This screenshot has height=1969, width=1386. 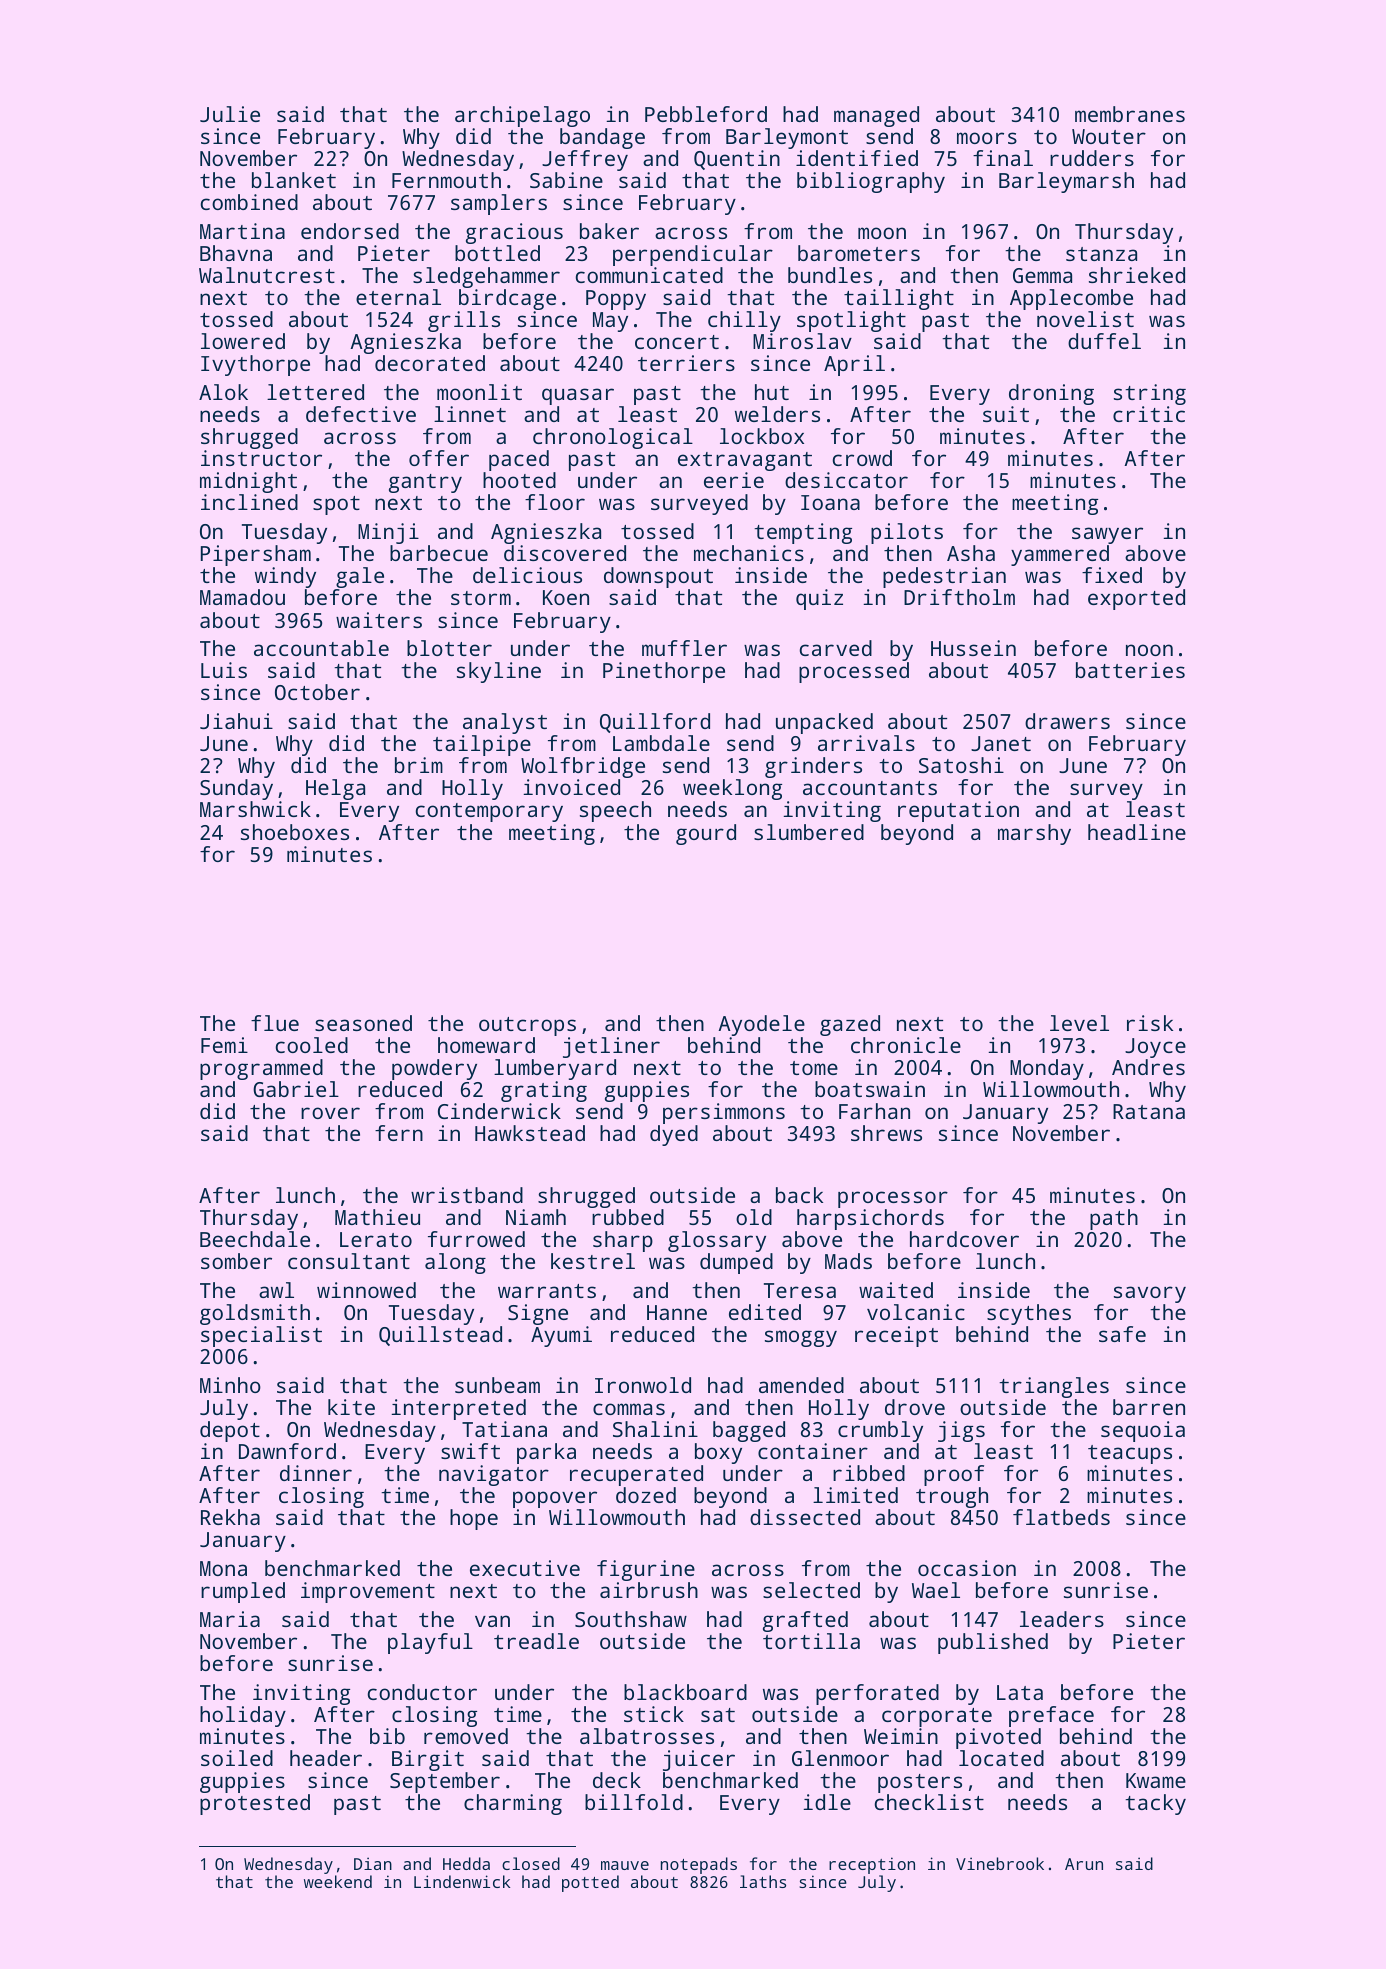 I want to click on Monday, so click(x=1047, y=1069).
